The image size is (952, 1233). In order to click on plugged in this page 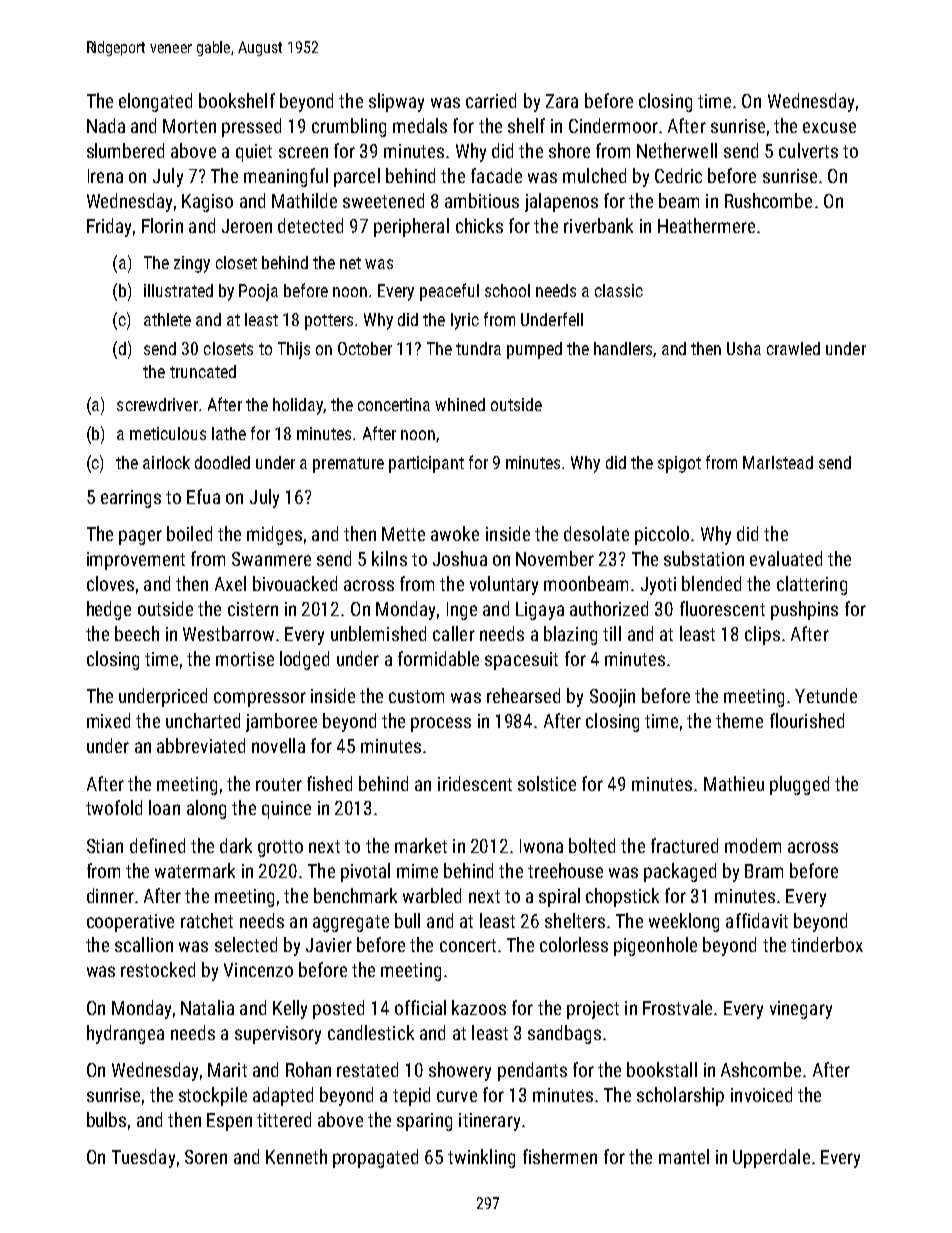, I will do `click(799, 785)`.
